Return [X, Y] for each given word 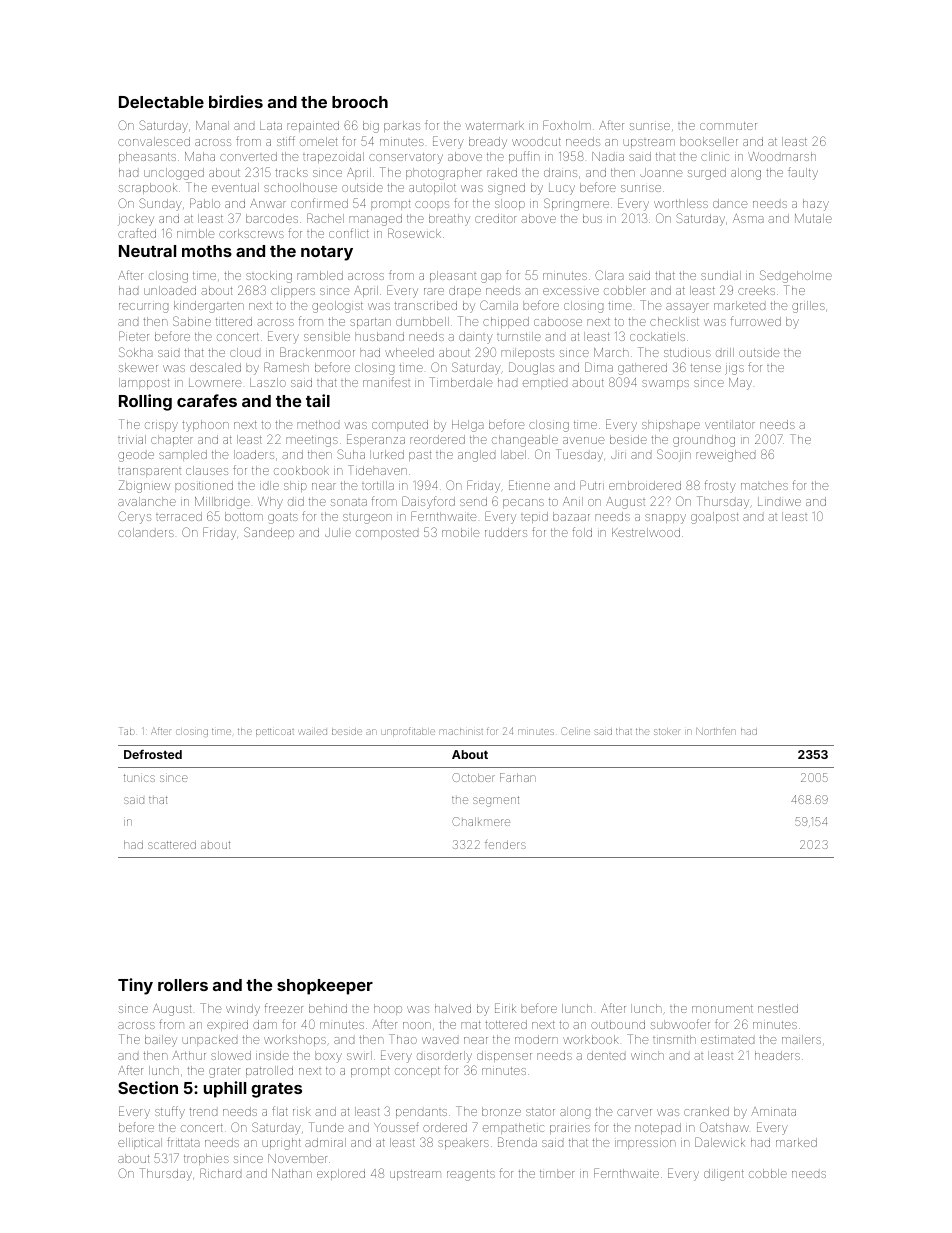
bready [488, 143]
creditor [495, 218]
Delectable [161, 102]
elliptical [140, 1143]
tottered [506, 1024]
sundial [721, 275]
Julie [338, 532]
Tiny [135, 986]
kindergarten [209, 307]
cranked [706, 1111]
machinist [462, 732]
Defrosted [153, 754]
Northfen [716, 731]
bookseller [709, 141]
